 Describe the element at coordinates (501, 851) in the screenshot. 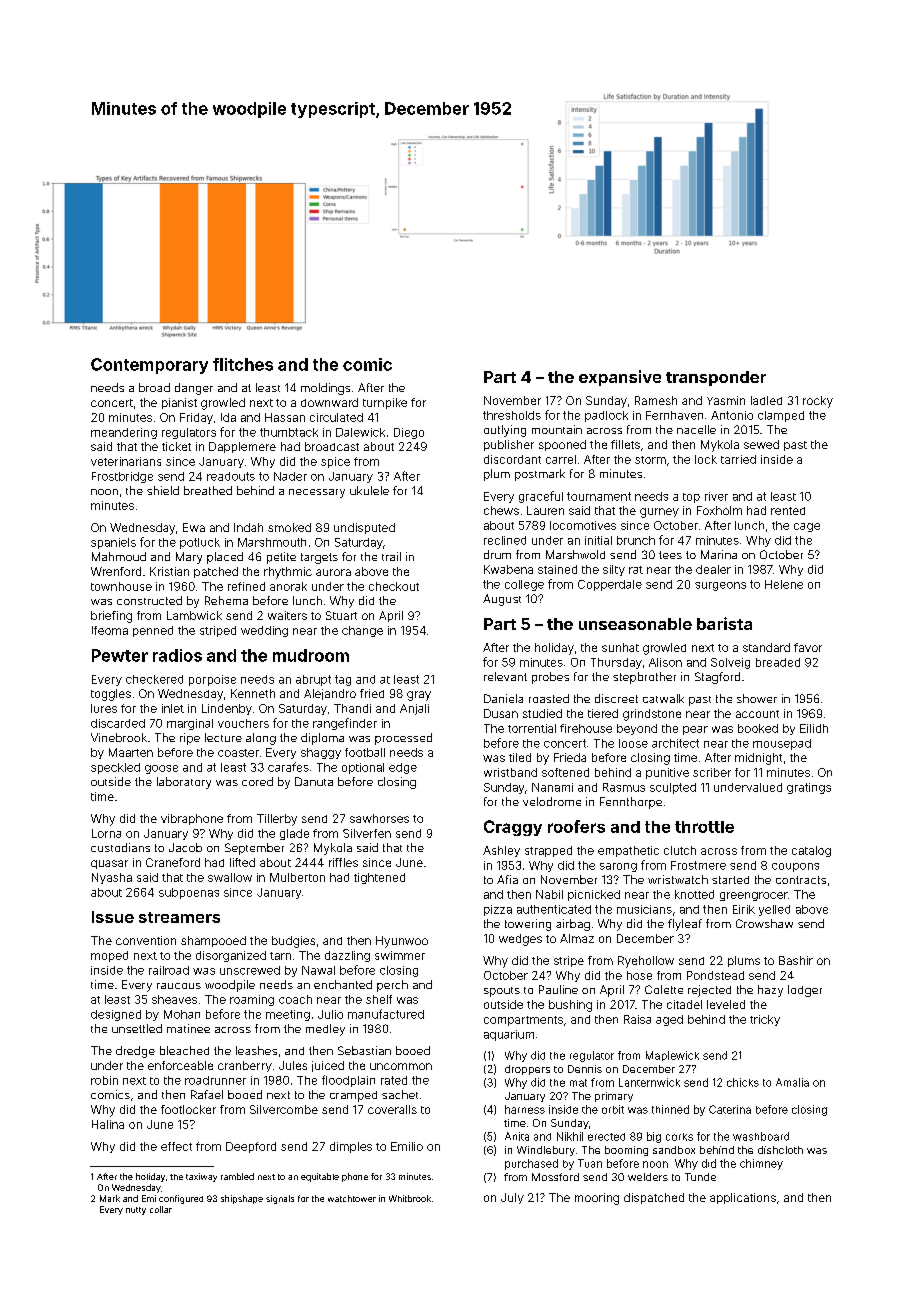

I see `Ashley` at that location.
